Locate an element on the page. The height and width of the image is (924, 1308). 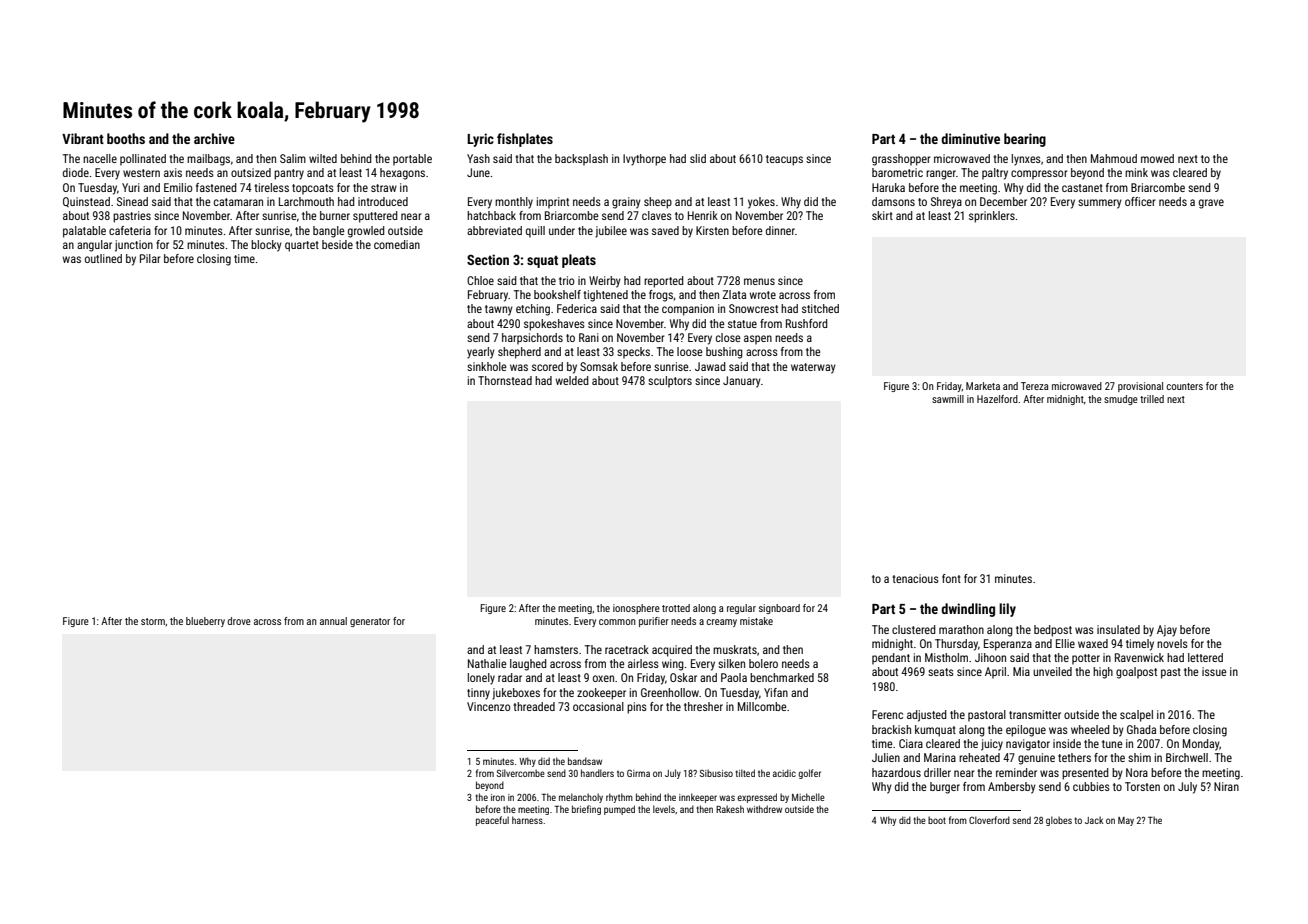
May is located at coordinates (1126, 821).
